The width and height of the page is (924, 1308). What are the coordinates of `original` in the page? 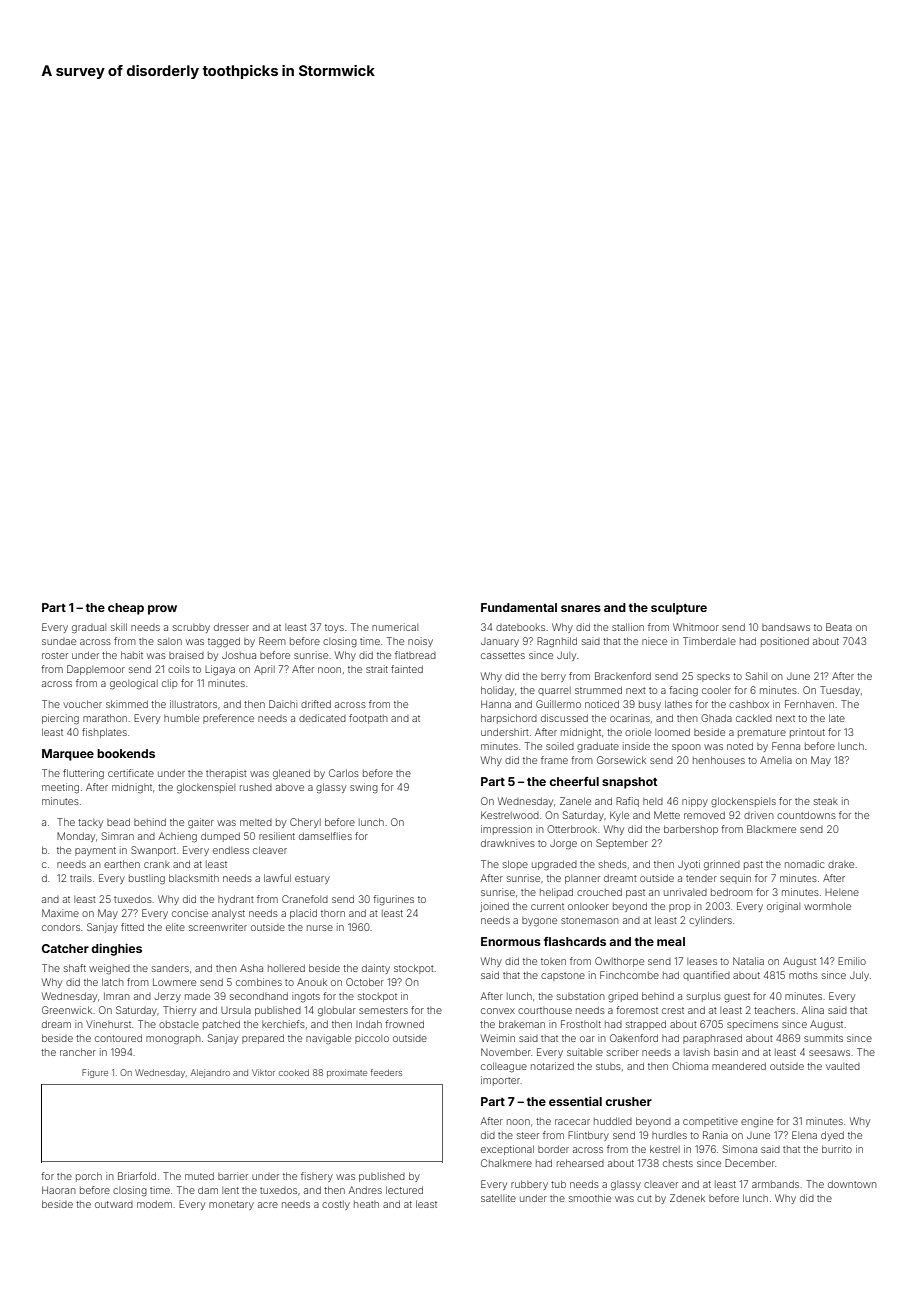 It's located at (783, 907).
